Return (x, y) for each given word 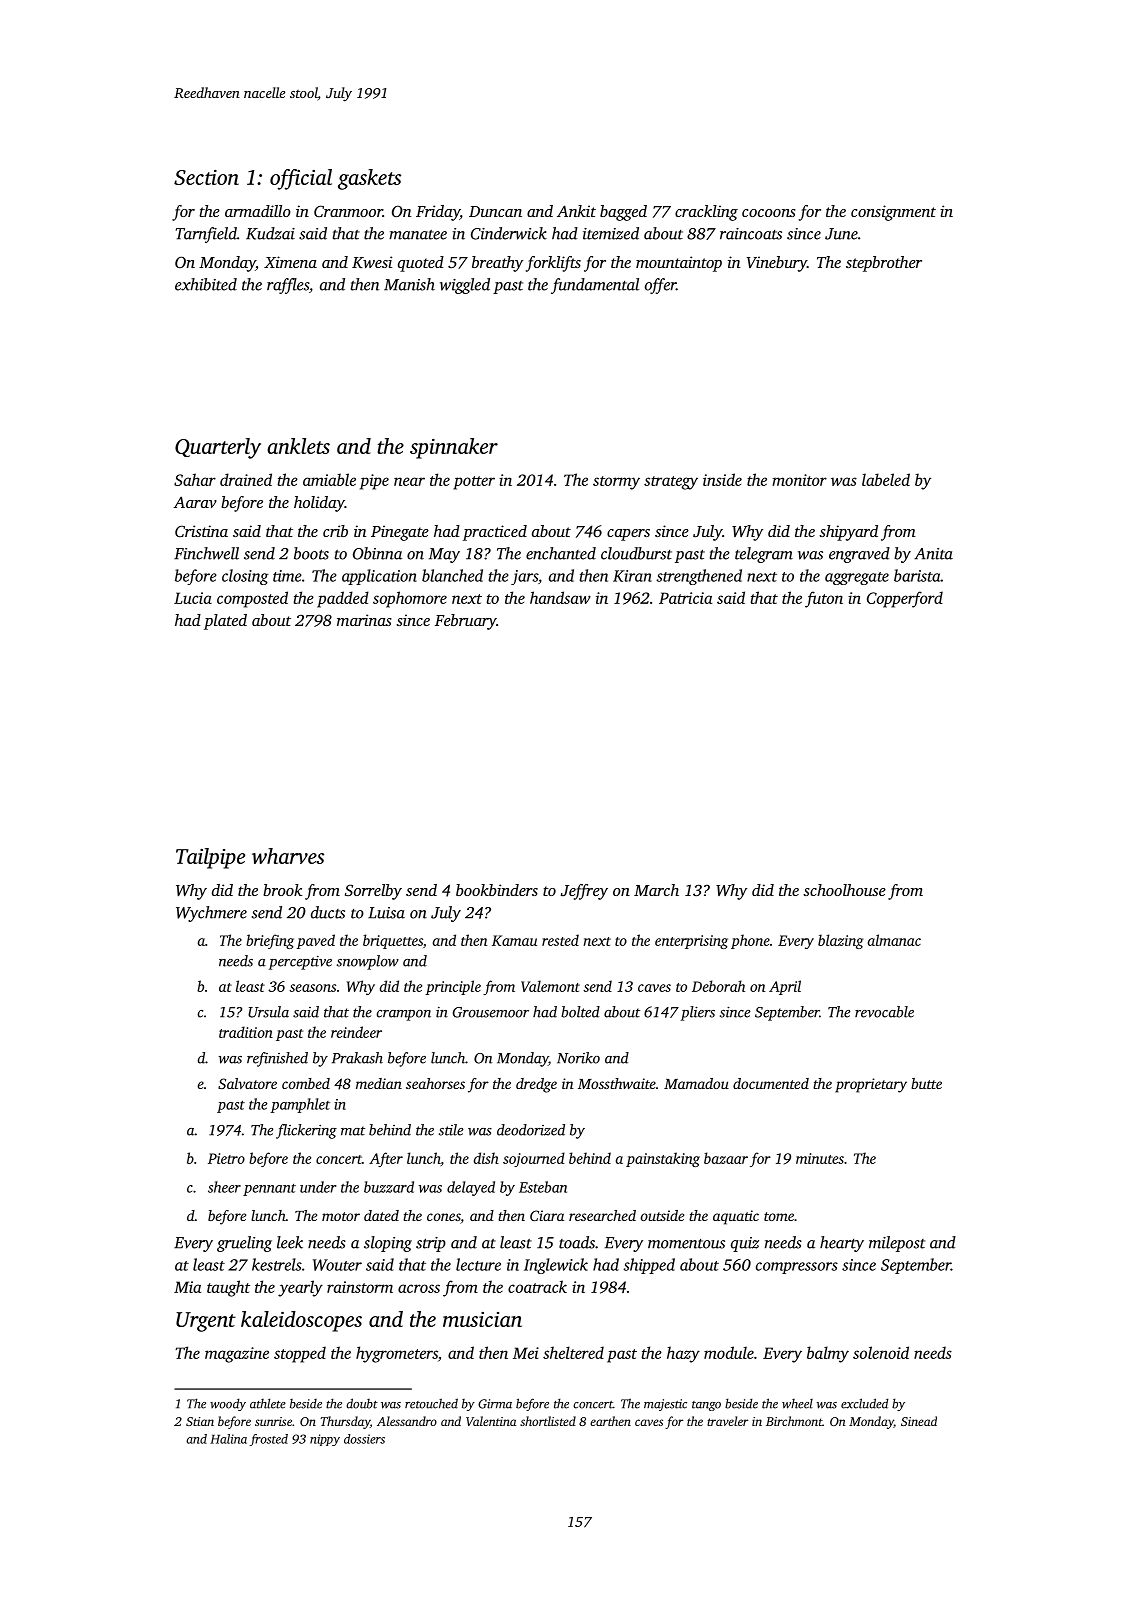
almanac (894, 940)
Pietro (226, 1158)
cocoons (769, 213)
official (301, 179)
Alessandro (407, 1421)
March (656, 890)
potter (474, 483)
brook (283, 890)
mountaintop (679, 264)
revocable (884, 1012)
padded (343, 599)
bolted (580, 1012)
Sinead (919, 1421)
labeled (886, 479)
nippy (325, 1440)
